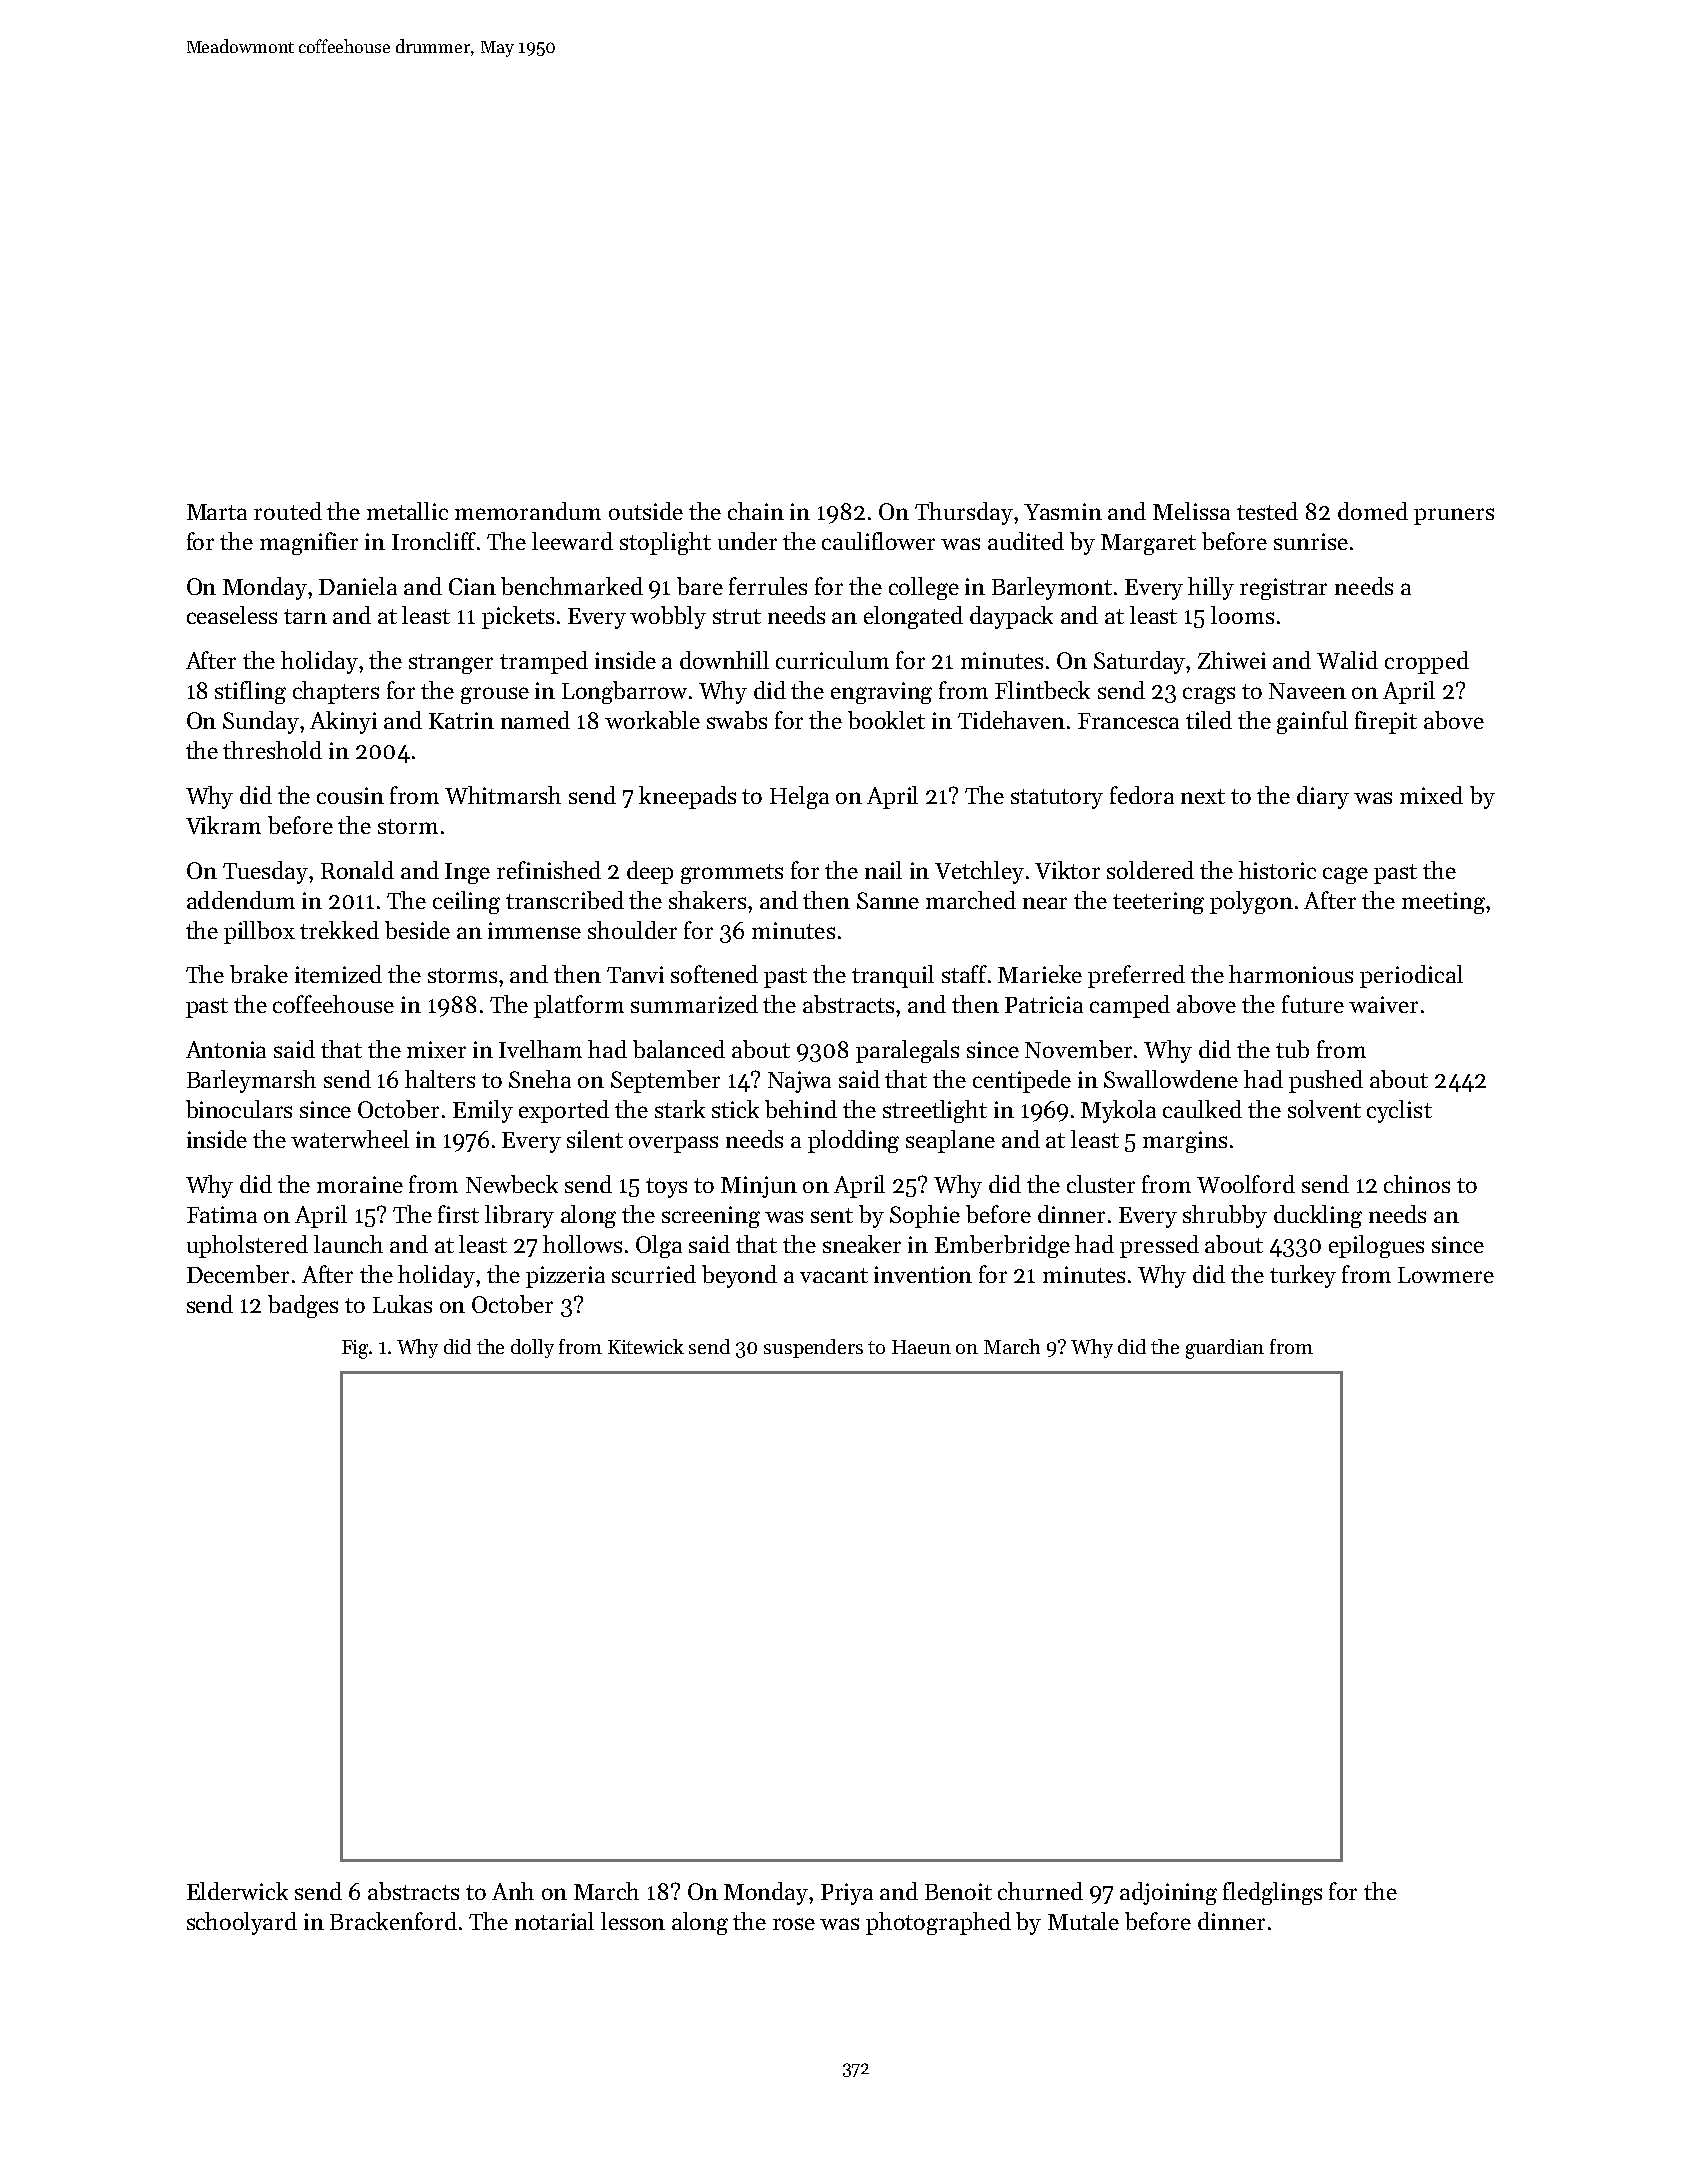  What do you see at coordinates (466, 902) in the screenshot?
I see `ceiling` at bounding box center [466, 902].
